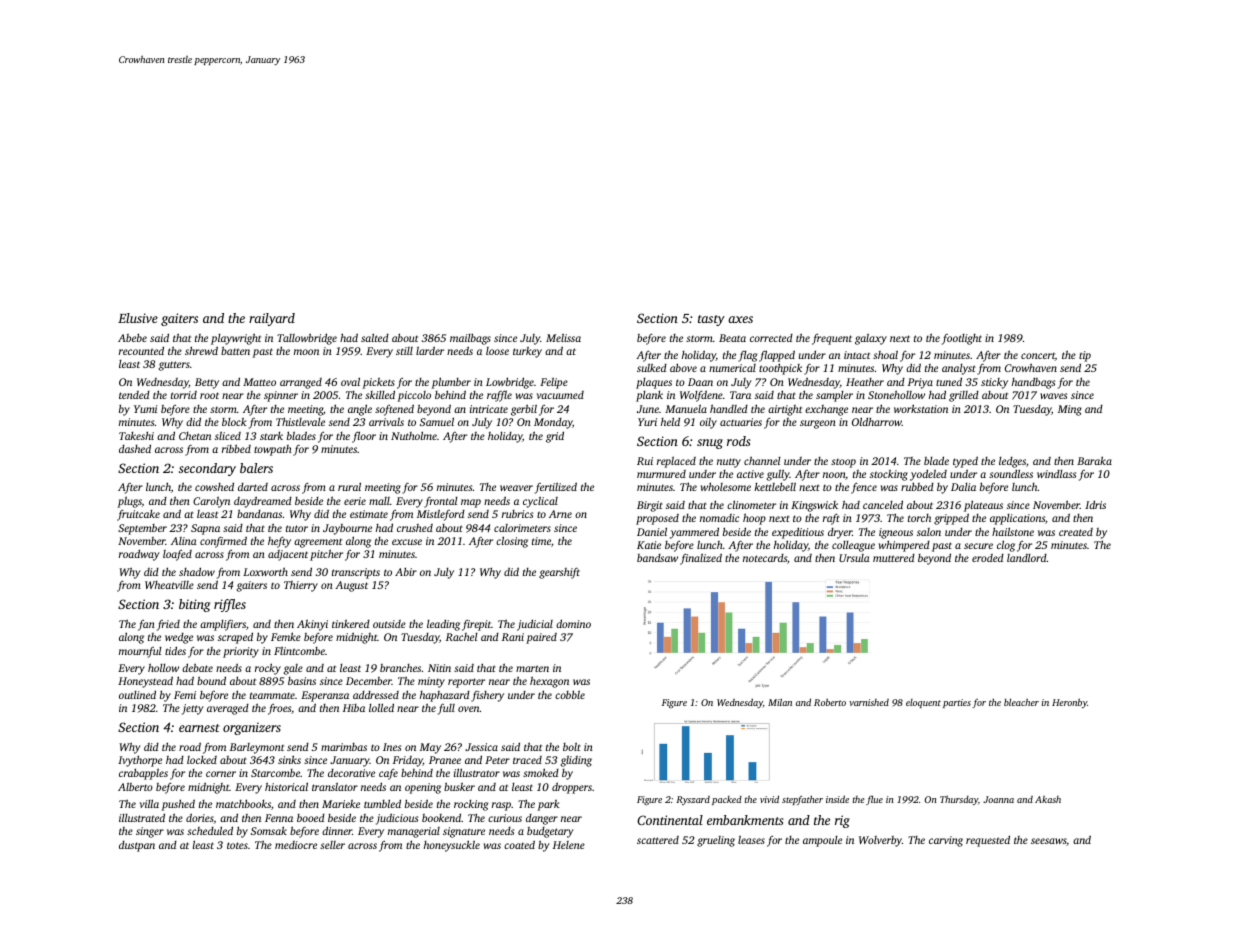 This screenshot has height=952, width=1233. I want to click on outside, so click(389, 624).
